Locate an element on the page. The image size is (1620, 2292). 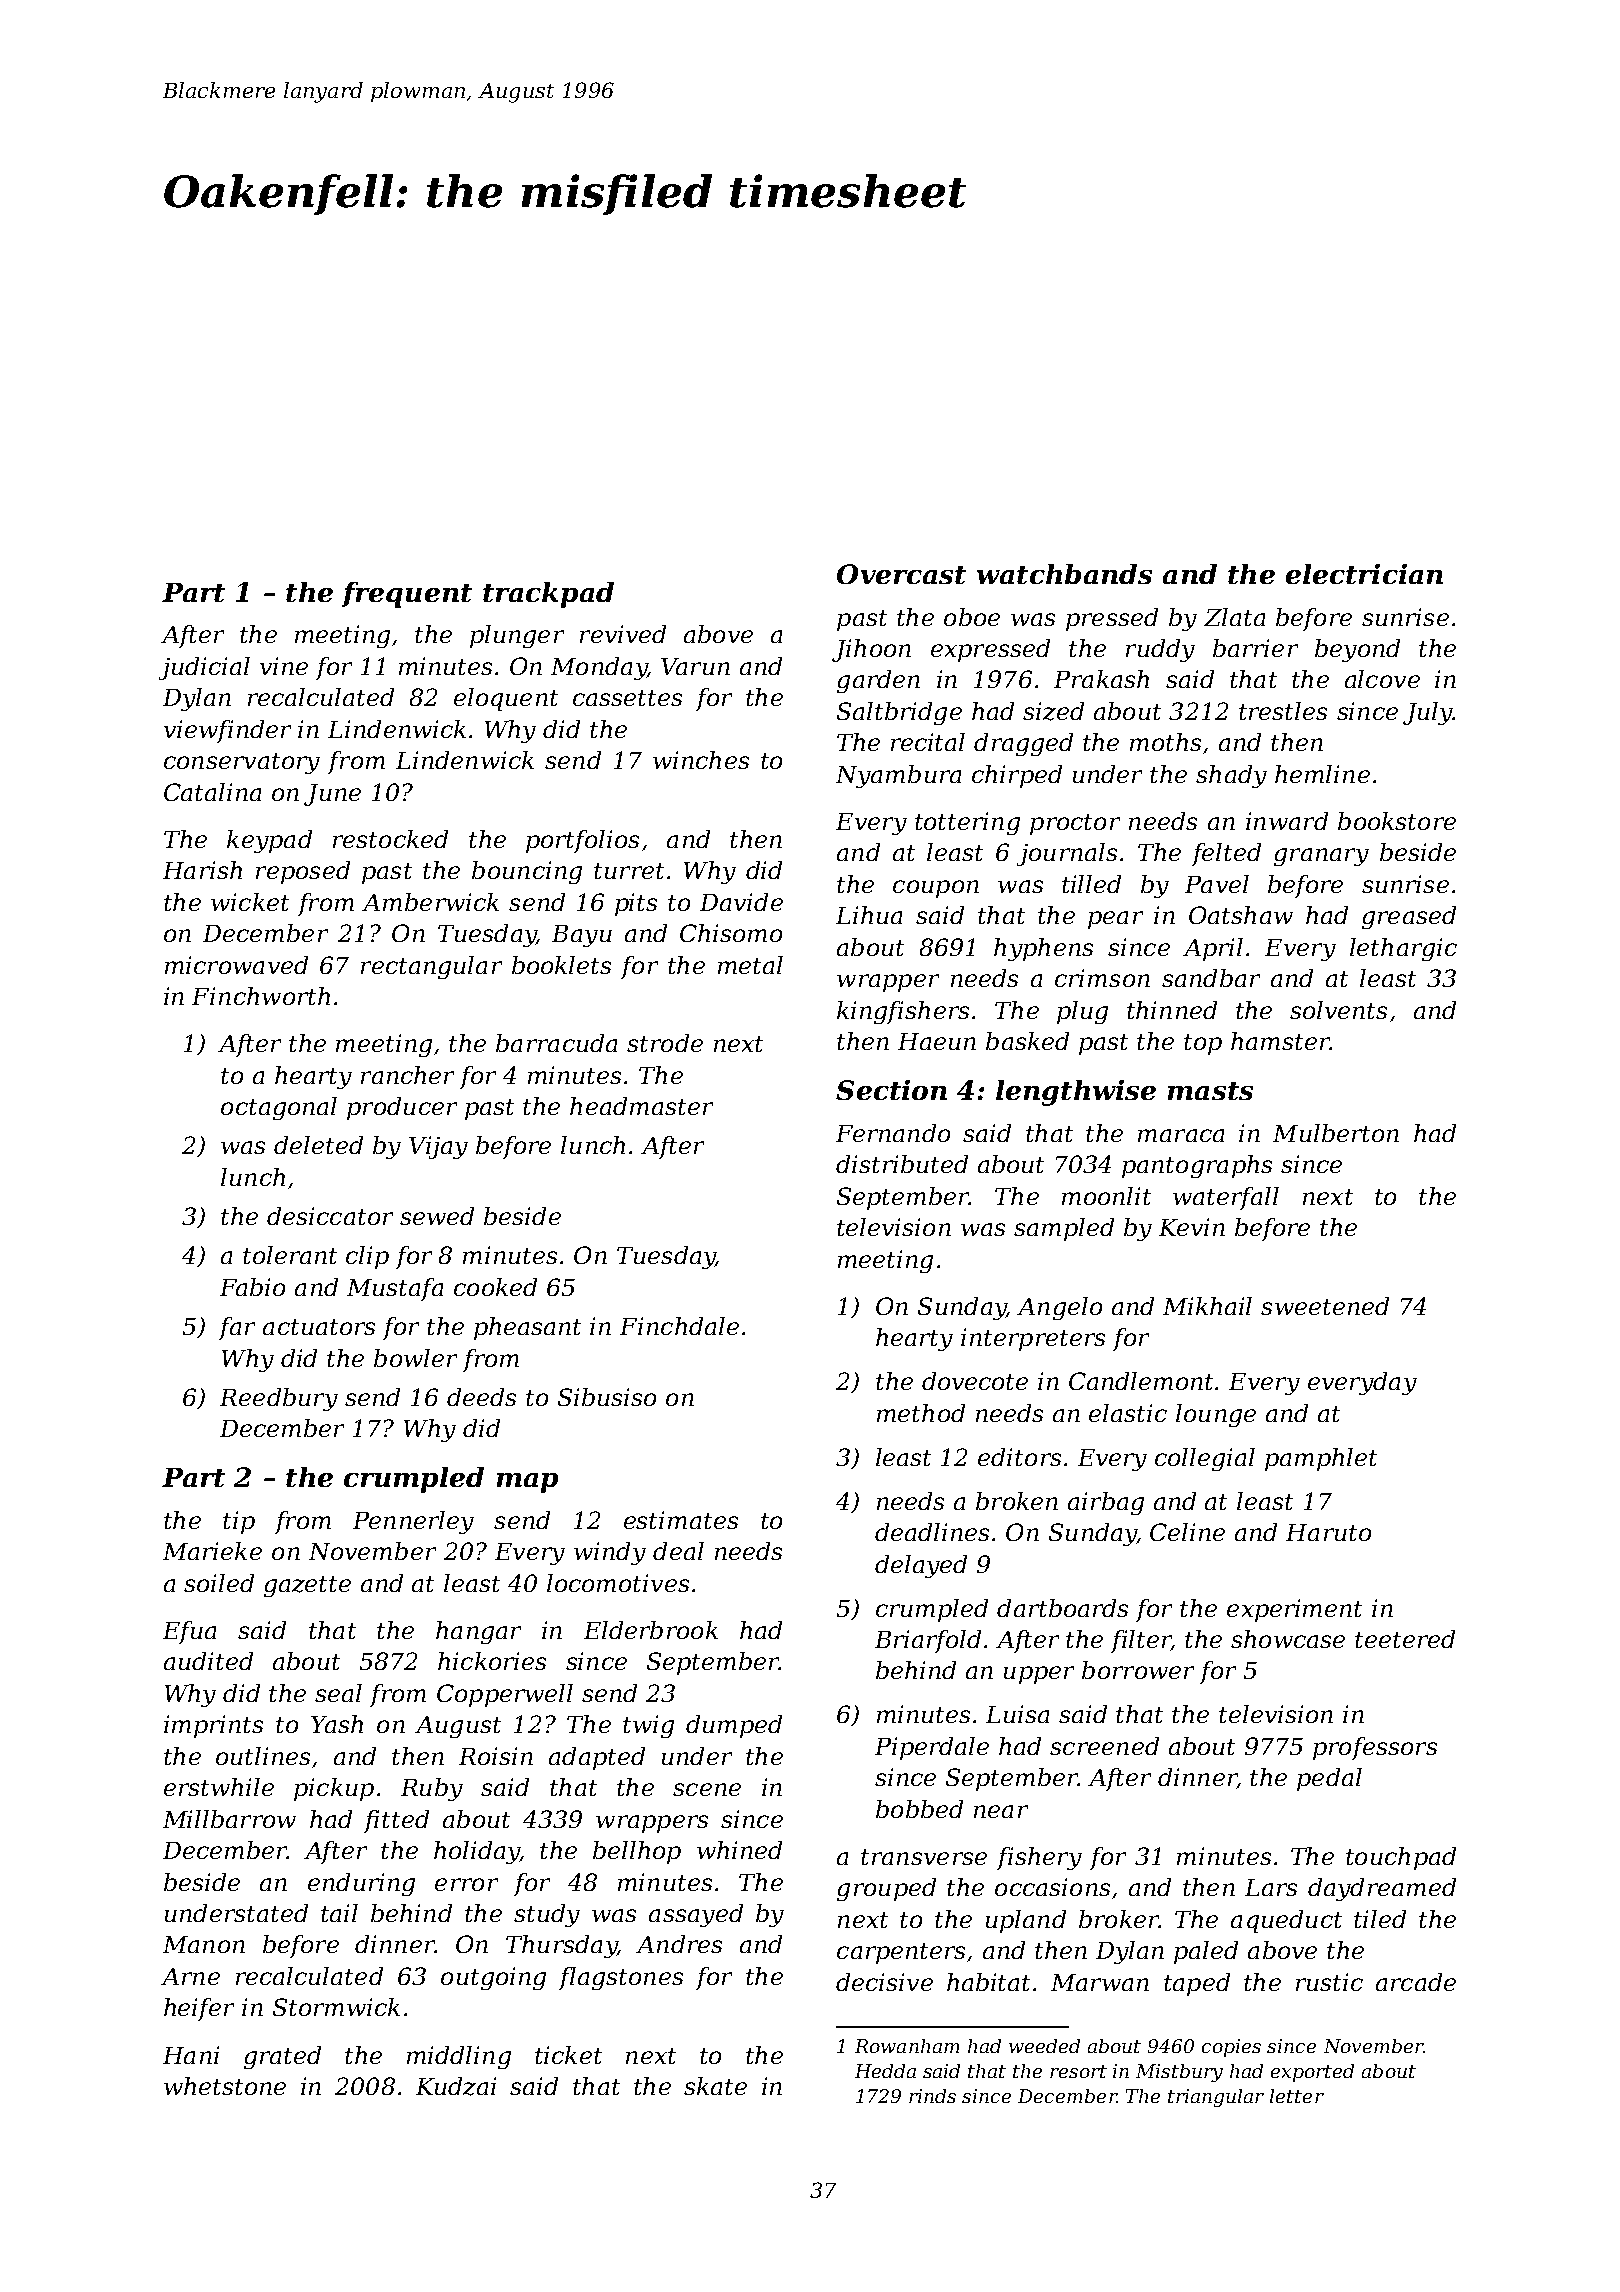
Kevin is located at coordinates (1192, 1227).
